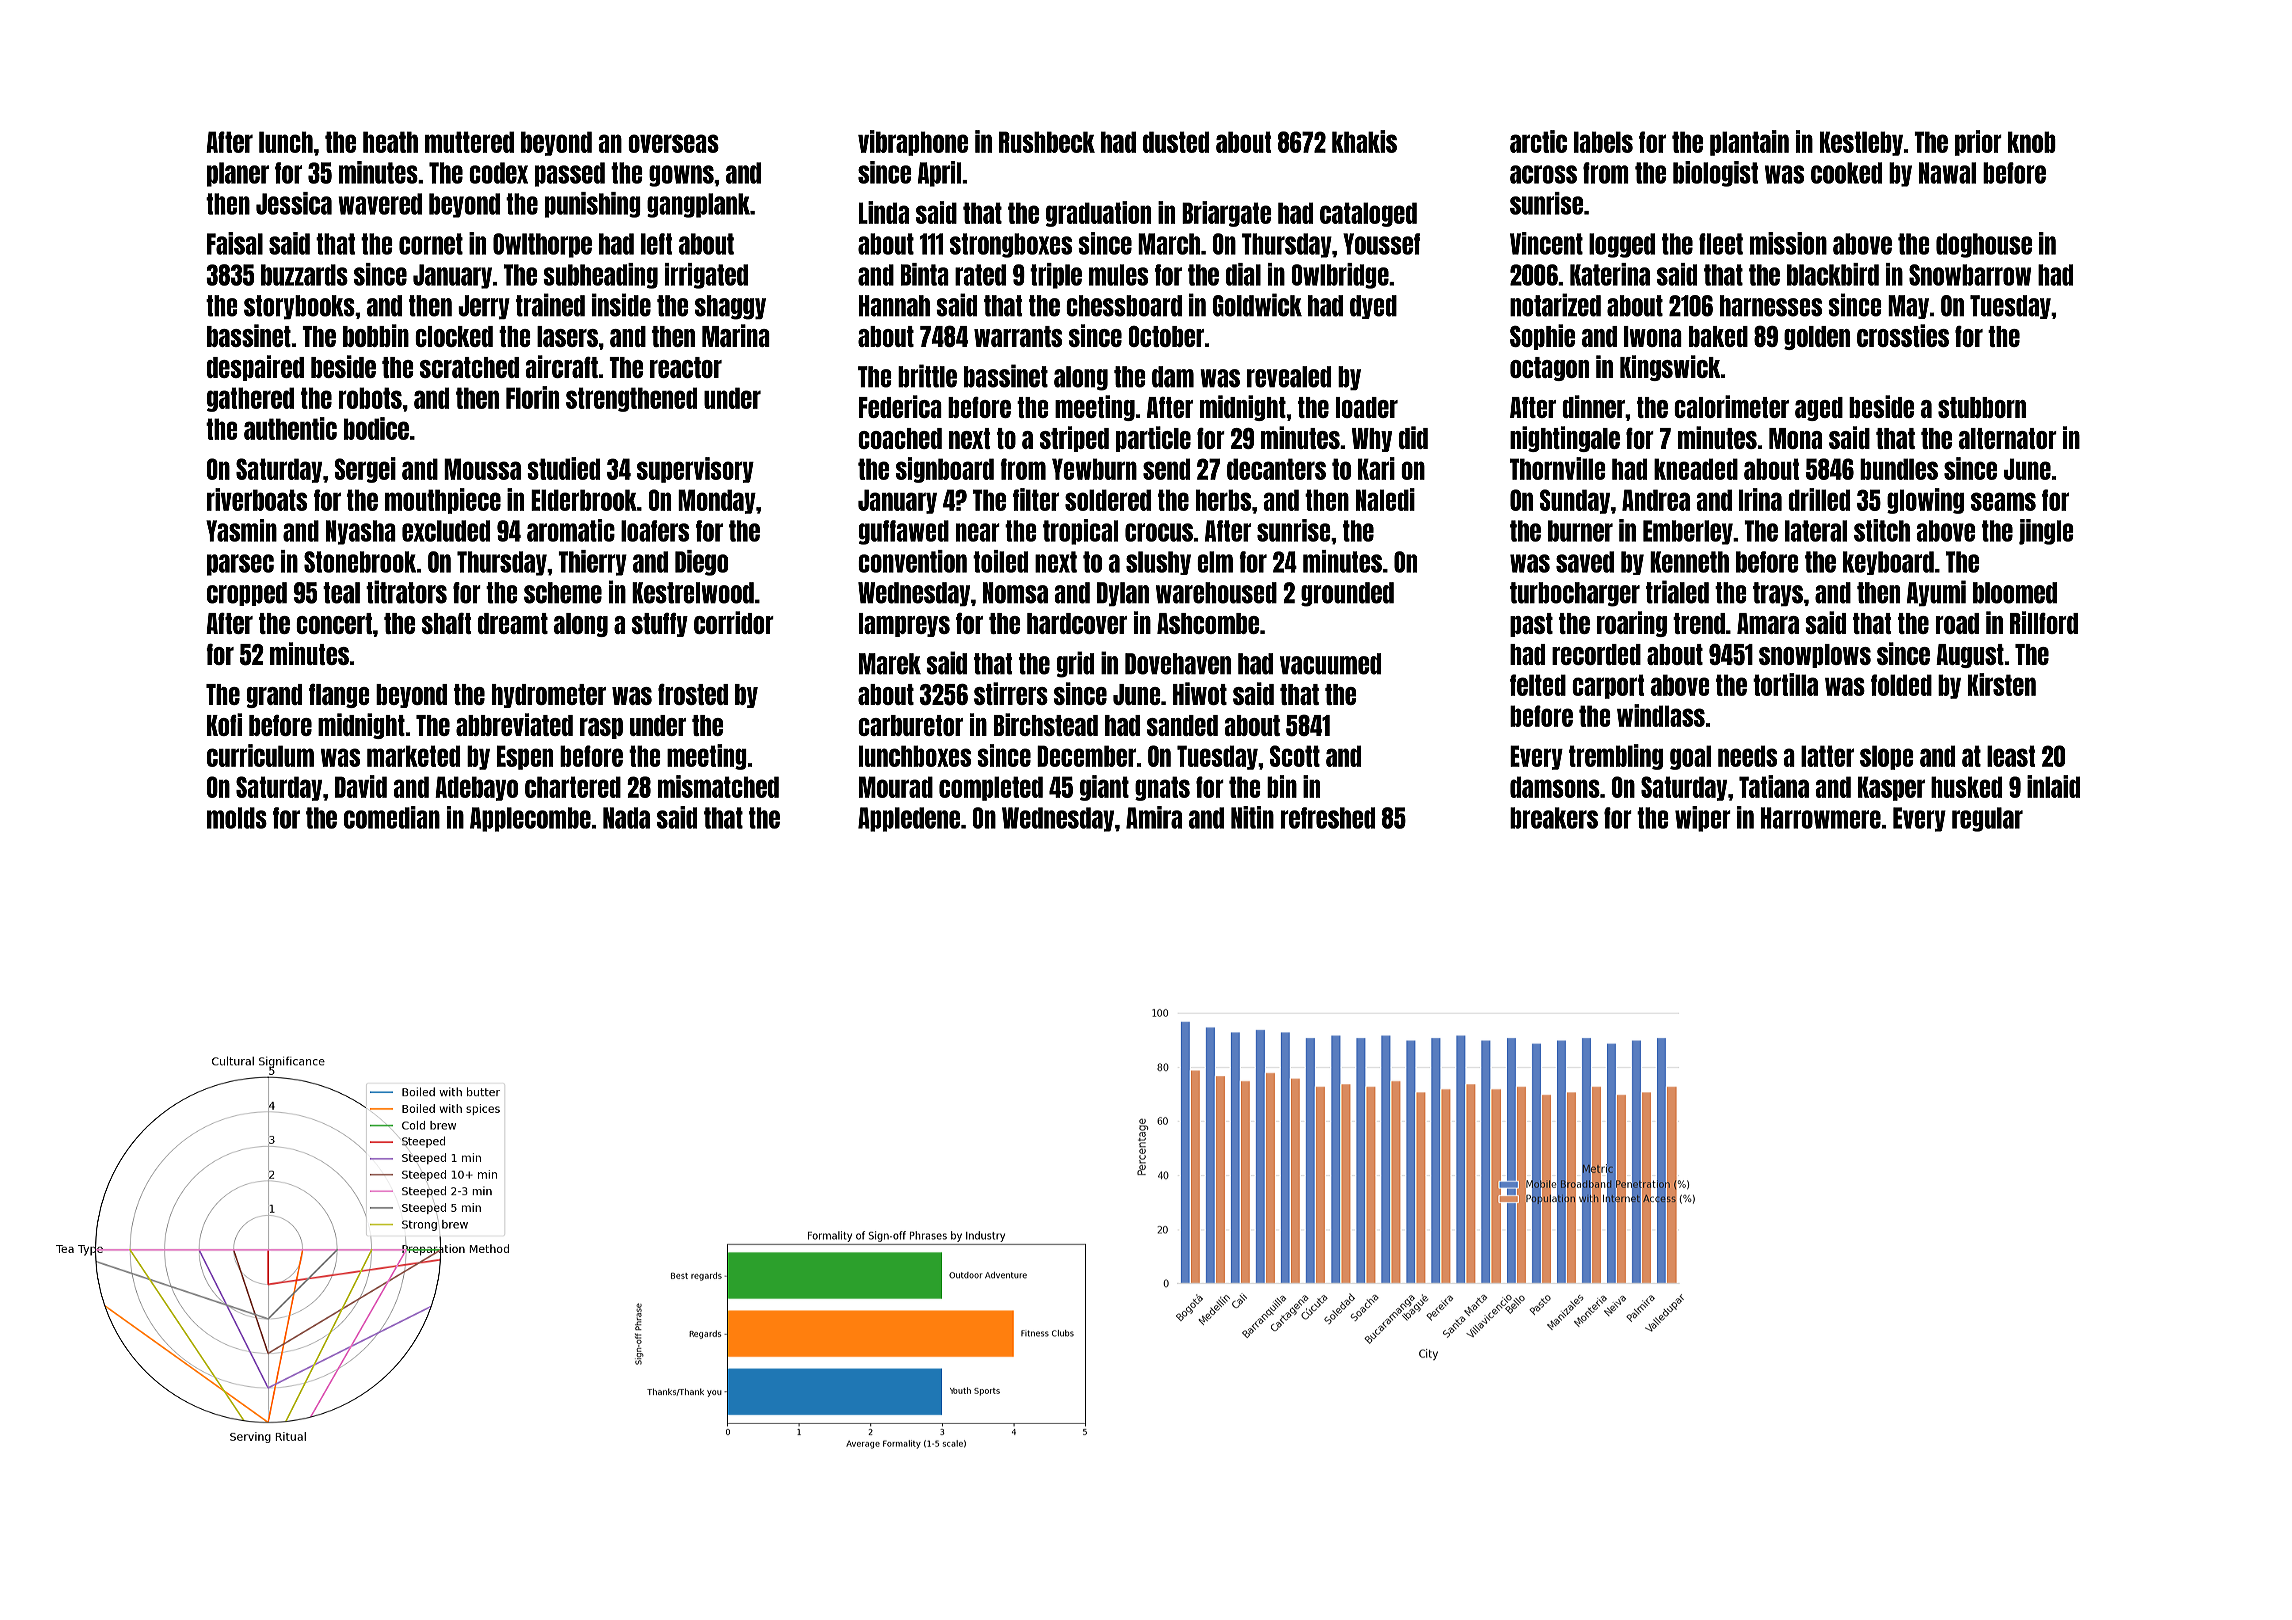 The height and width of the screenshot is (1620, 2292). Describe the element at coordinates (2032, 142) in the screenshot. I see `knob` at that location.
